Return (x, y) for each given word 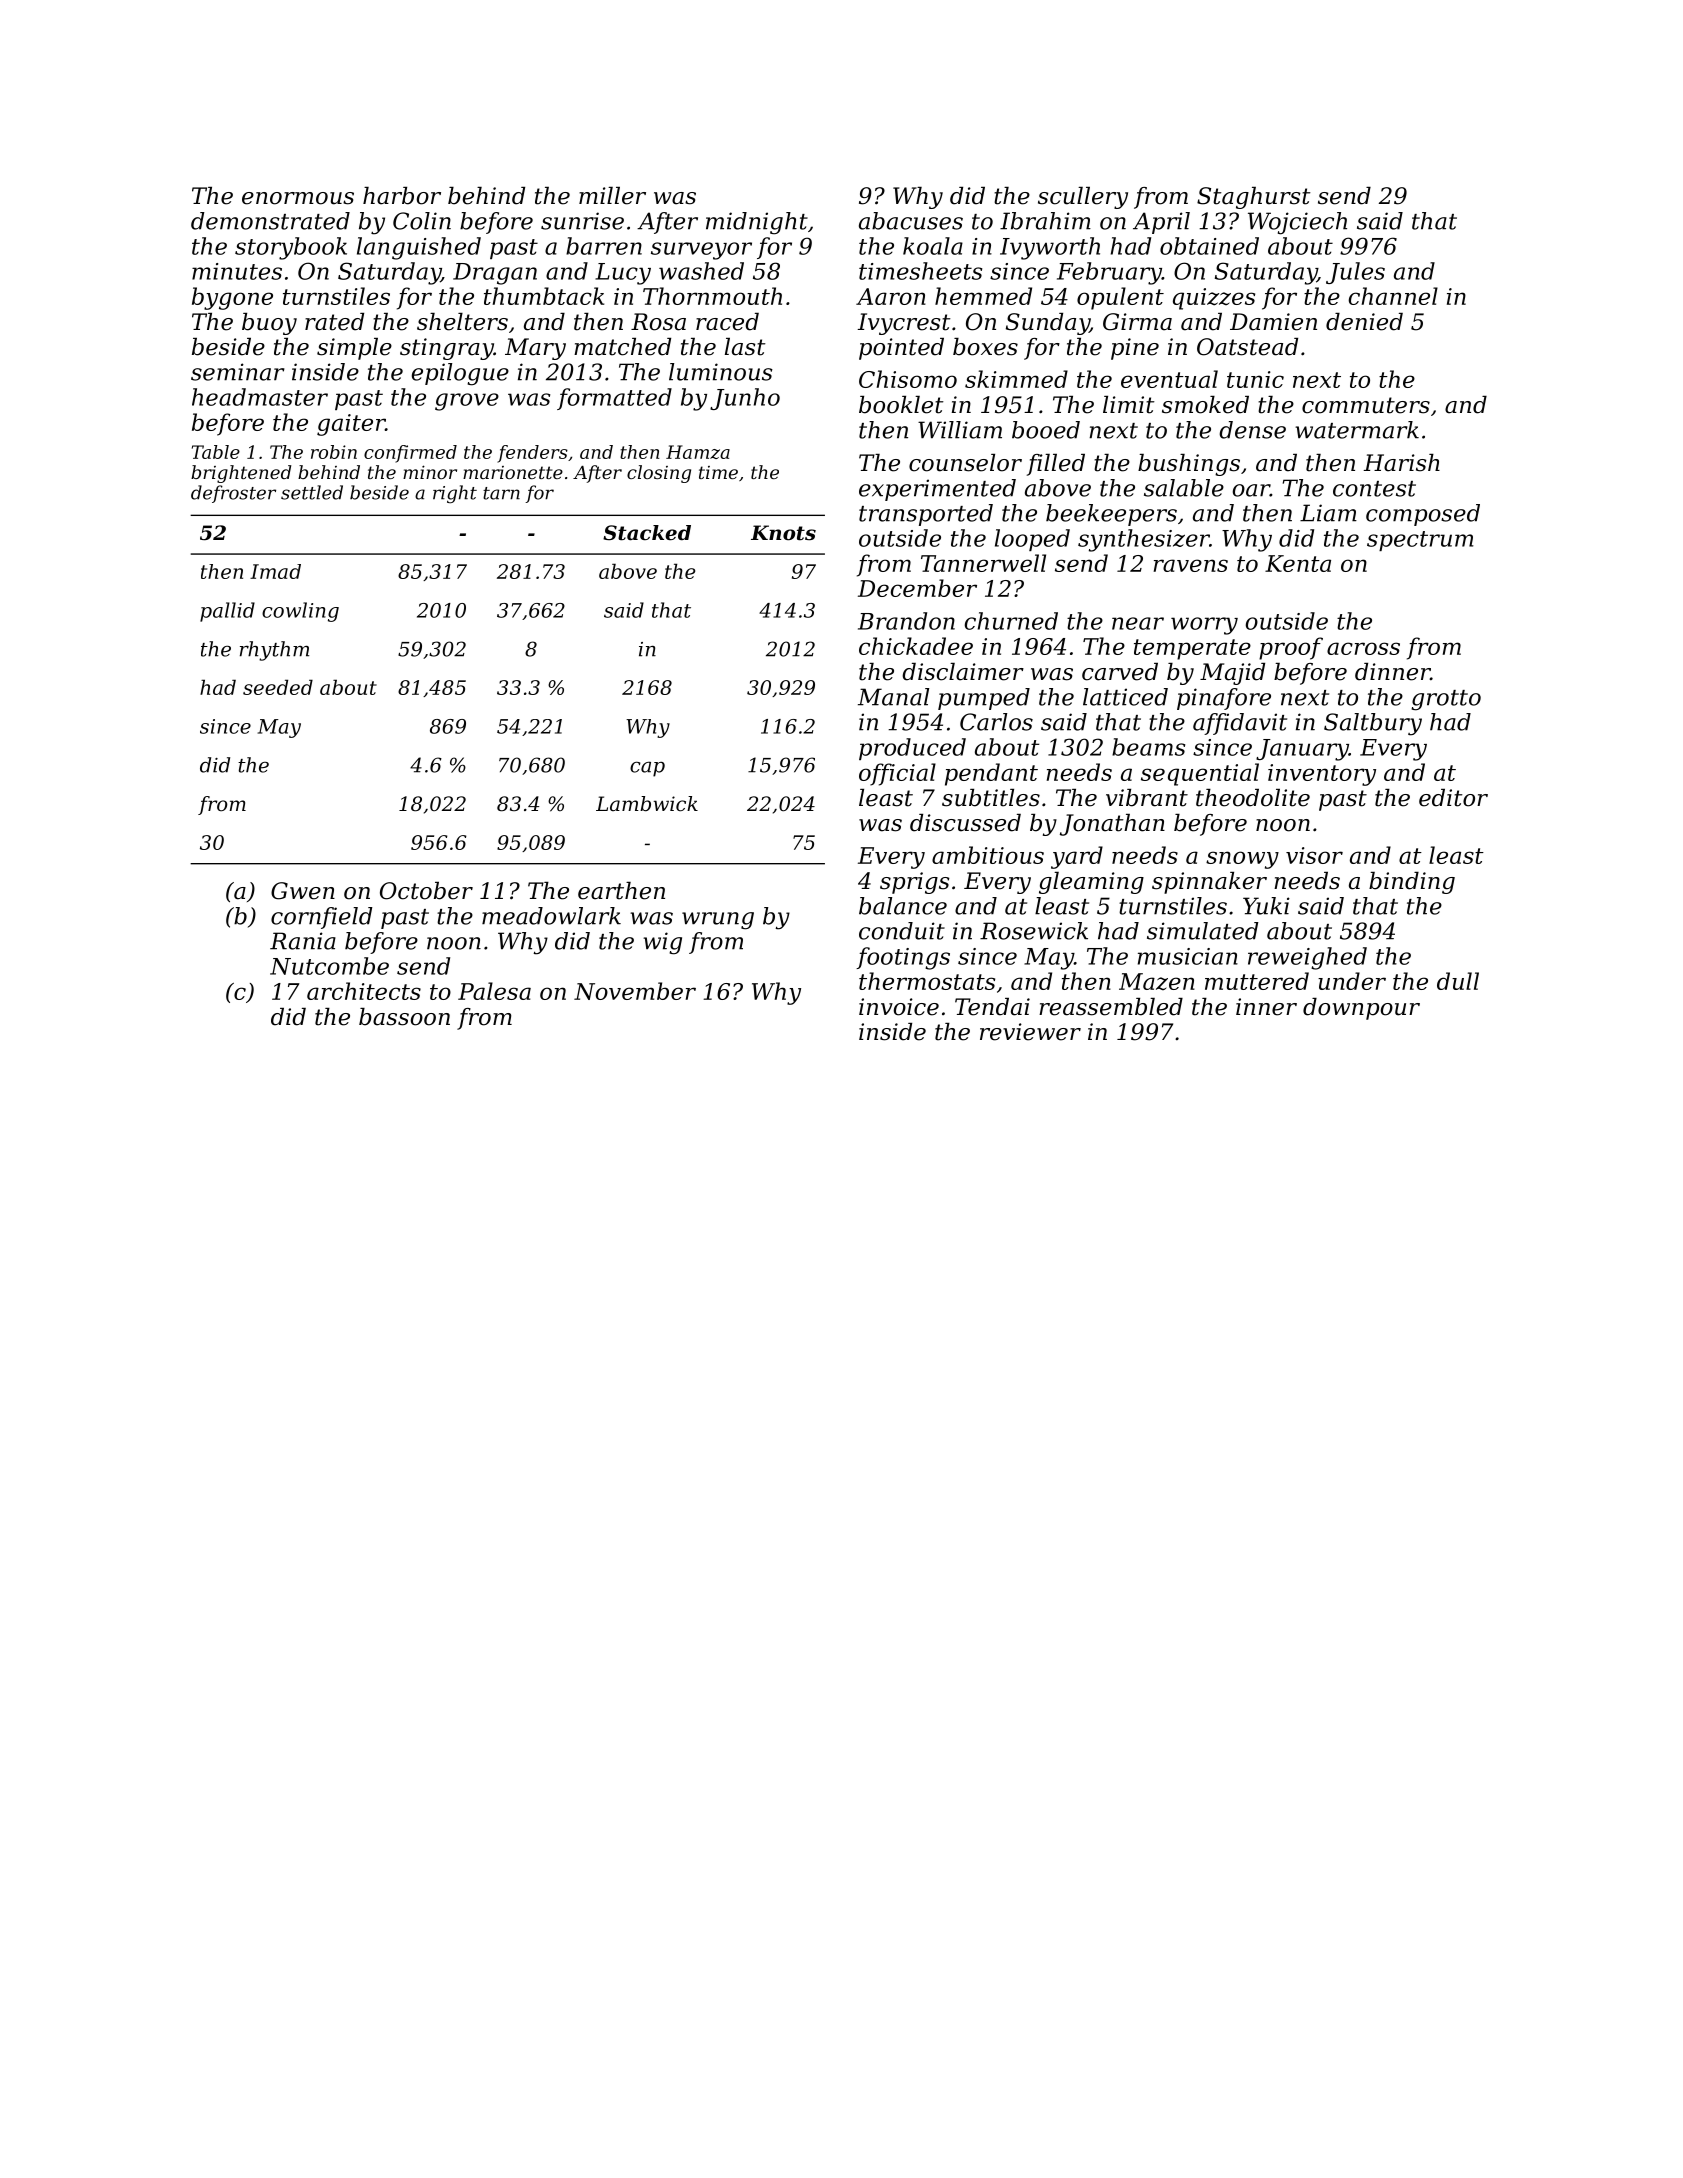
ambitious (988, 855)
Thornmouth (712, 296)
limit (1129, 405)
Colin (422, 221)
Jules (1355, 273)
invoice (899, 1007)
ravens (1190, 565)
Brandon (906, 621)
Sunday (1048, 324)
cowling (300, 612)
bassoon (404, 1017)
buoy (269, 324)
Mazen (1157, 981)
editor (1453, 798)
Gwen (303, 891)
